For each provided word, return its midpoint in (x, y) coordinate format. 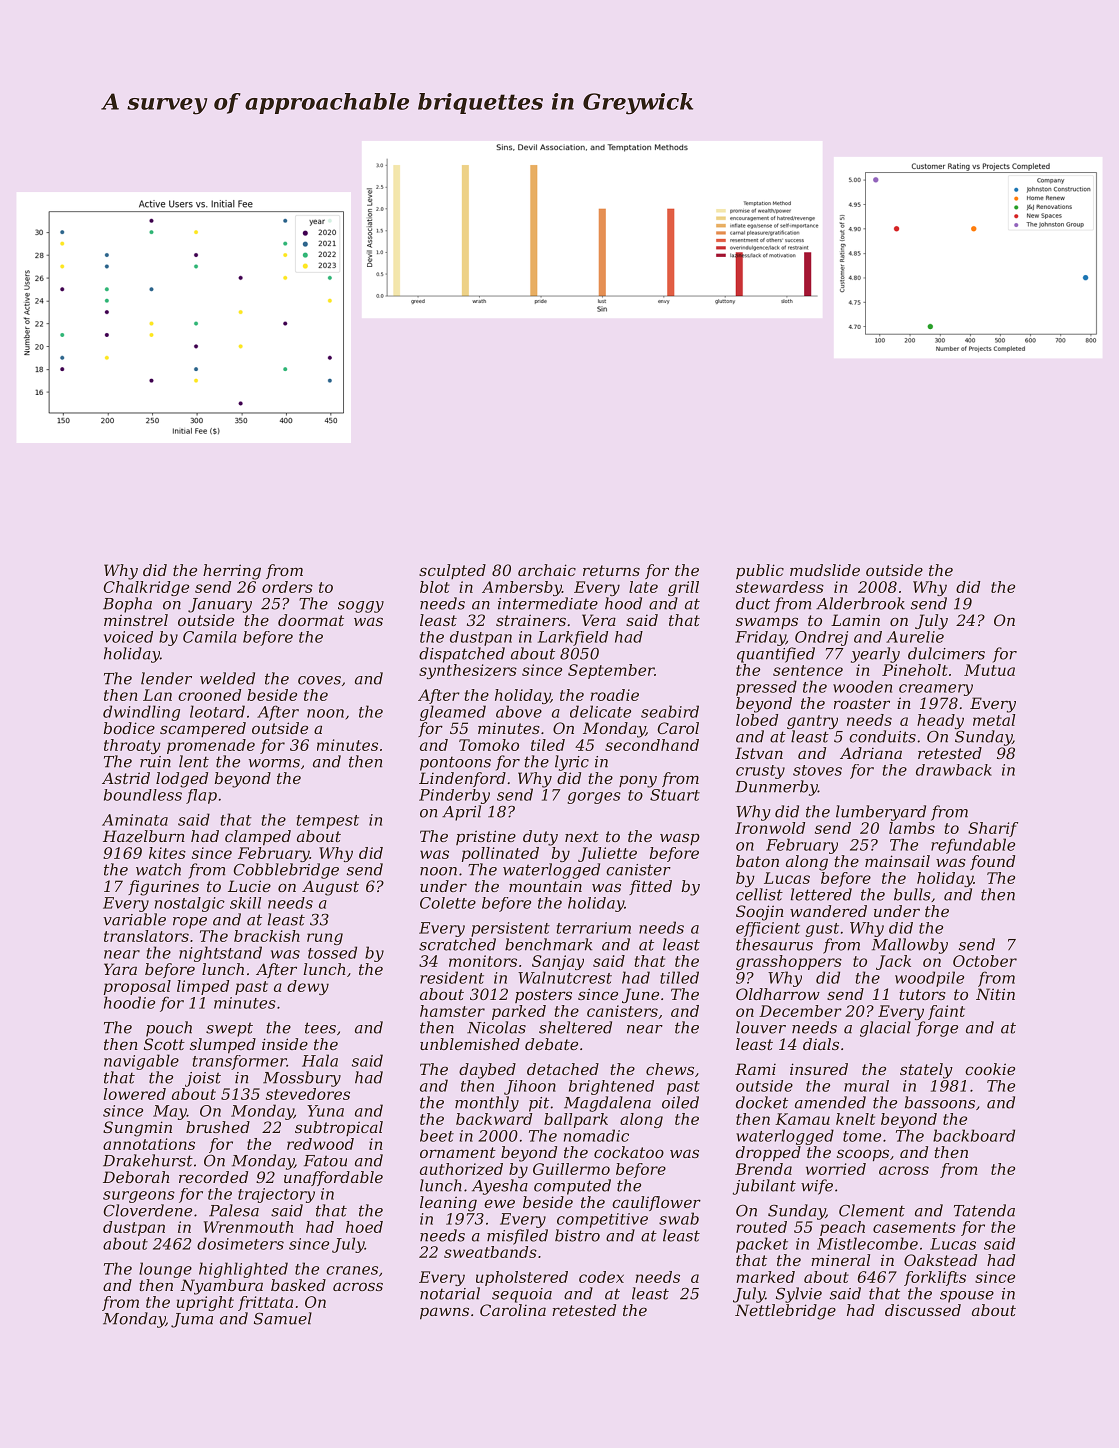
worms (274, 763)
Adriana (871, 753)
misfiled (517, 1237)
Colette (448, 903)
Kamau (802, 1119)
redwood (320, 1144)
